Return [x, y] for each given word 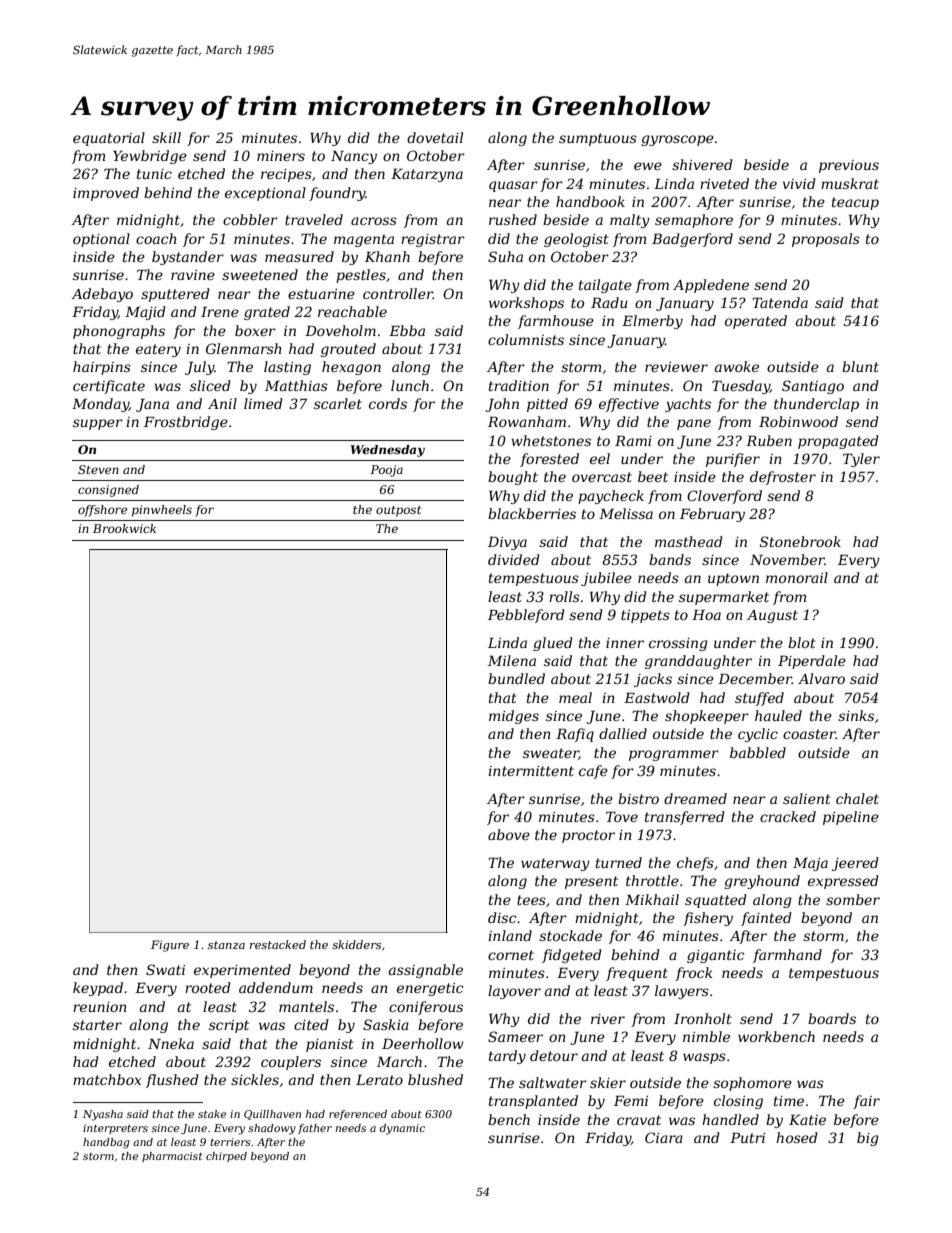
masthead [689, 541]
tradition [519, 385]
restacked [278, 944]
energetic [430, 989]
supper [98, 424]
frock [694, 974]
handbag [106, 1143]
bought [513, 478]
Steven [98, 469]
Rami [633, 440]
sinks [856, 715]
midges [514, 717]
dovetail [435, 137]
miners [281, 156]
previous [849, 166]
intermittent [531, 771]
